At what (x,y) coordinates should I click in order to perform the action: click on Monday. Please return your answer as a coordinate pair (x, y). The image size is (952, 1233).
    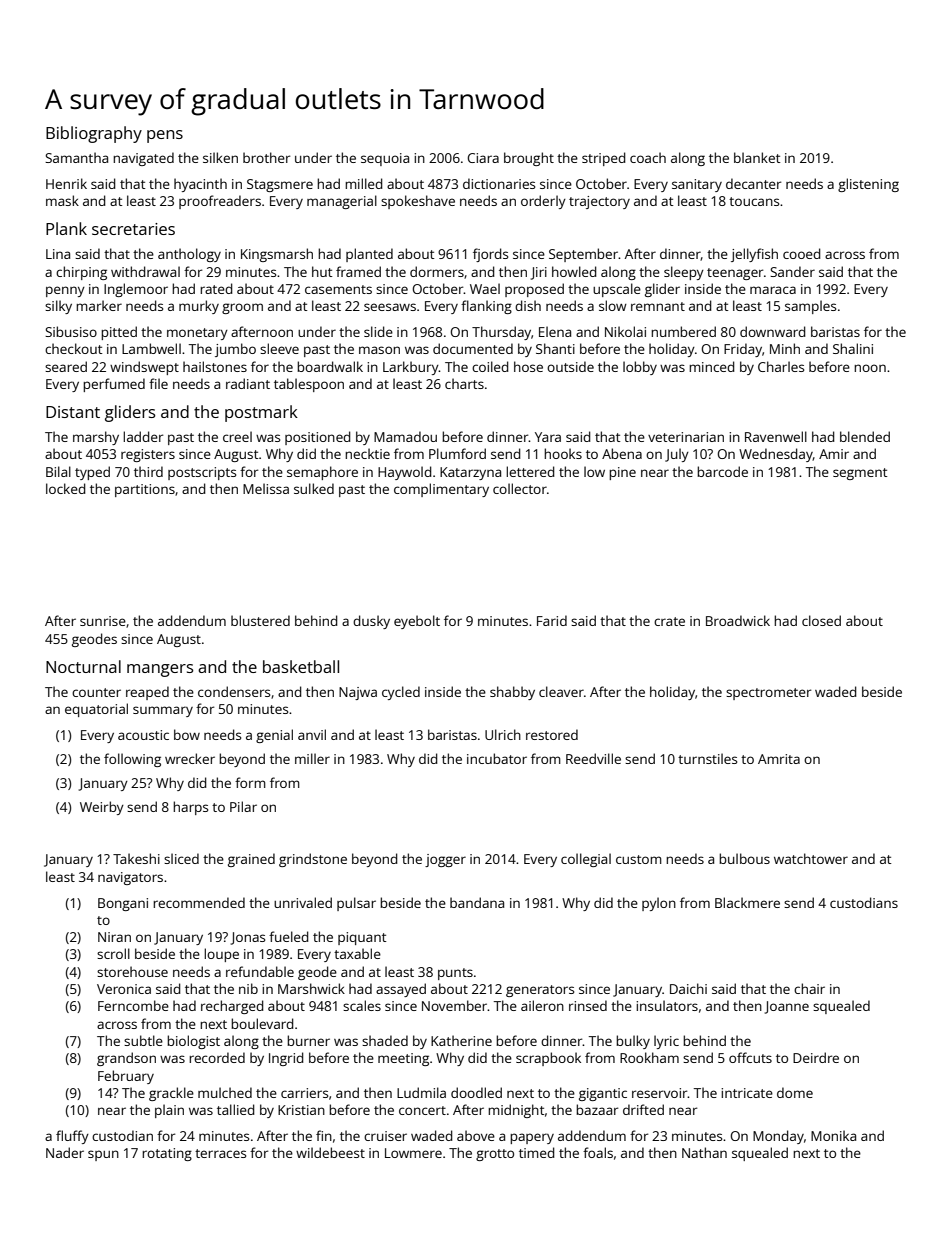
    Looking at the image, I should click on (778, 1137).
